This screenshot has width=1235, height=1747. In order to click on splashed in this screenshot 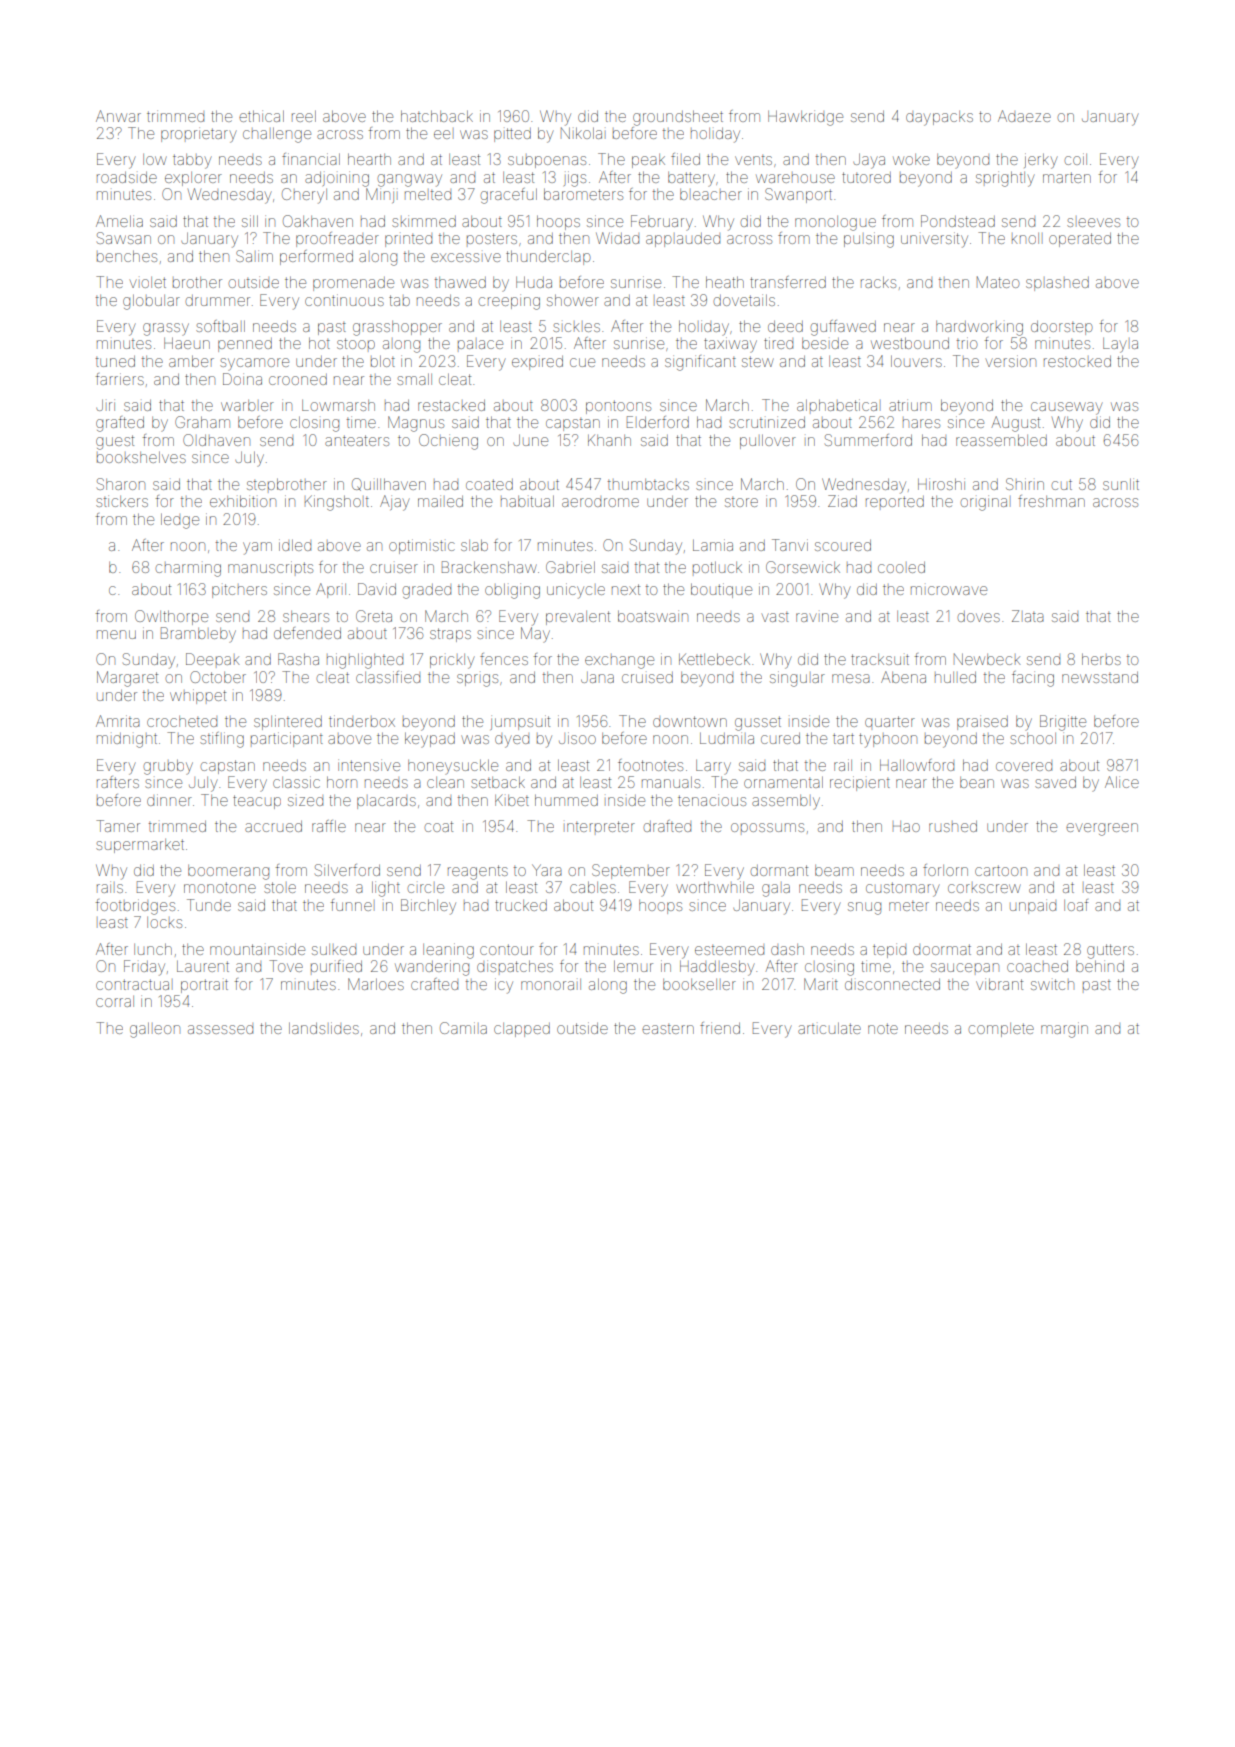, I will do `click(1057, 284)`.
